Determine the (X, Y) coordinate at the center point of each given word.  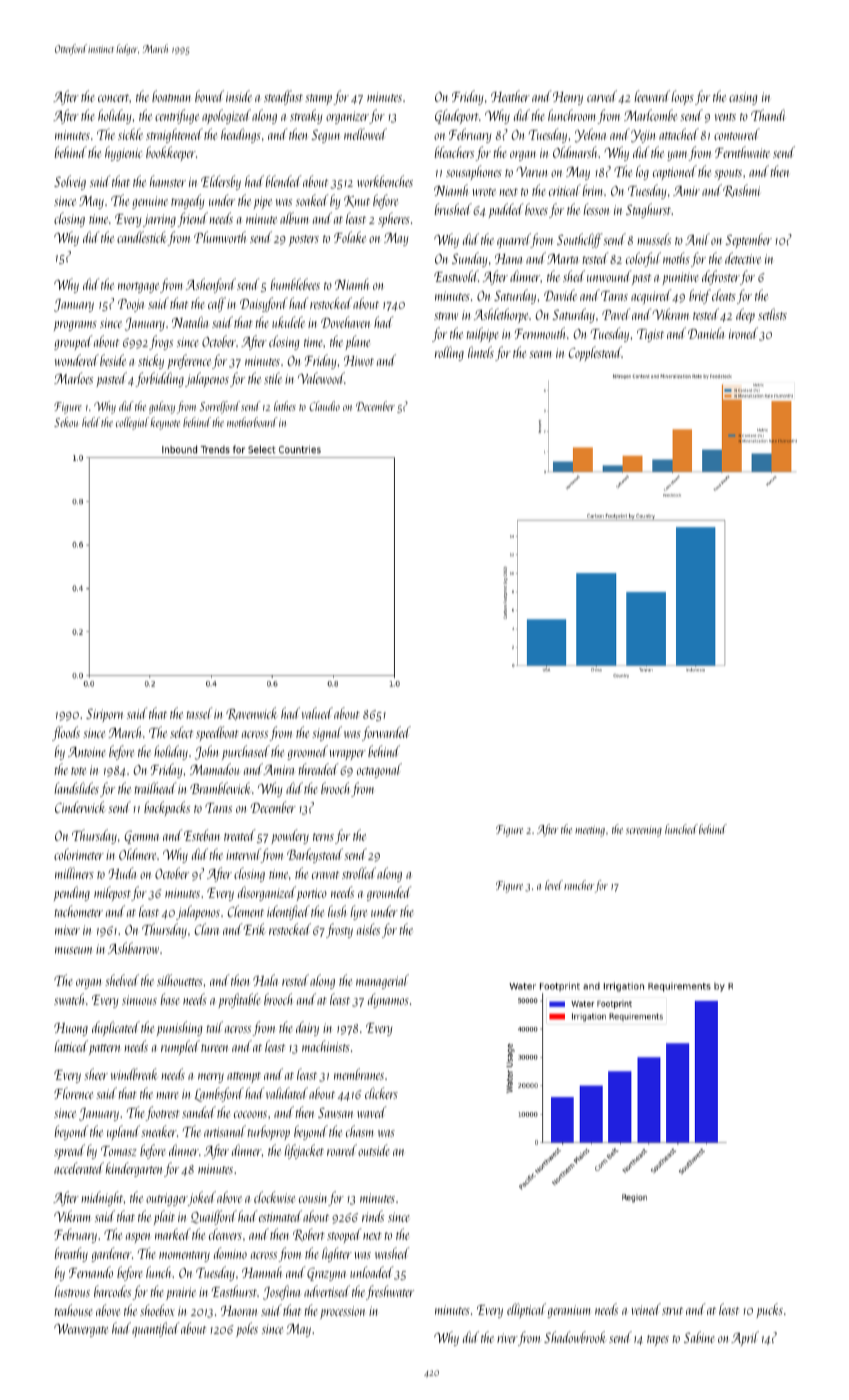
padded (506, 210)
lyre (358, 912)
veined (646, 1309)
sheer (96, 1074)
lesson (596, 209)
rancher (579, 885)
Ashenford (211, 285)
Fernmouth (540, 333)
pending (72, 893)
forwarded (386, 733)
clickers (381, 1093)
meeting (590, 831)
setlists (772, 314)
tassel (199, 713)
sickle (130, 134)
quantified (155, 1329)
